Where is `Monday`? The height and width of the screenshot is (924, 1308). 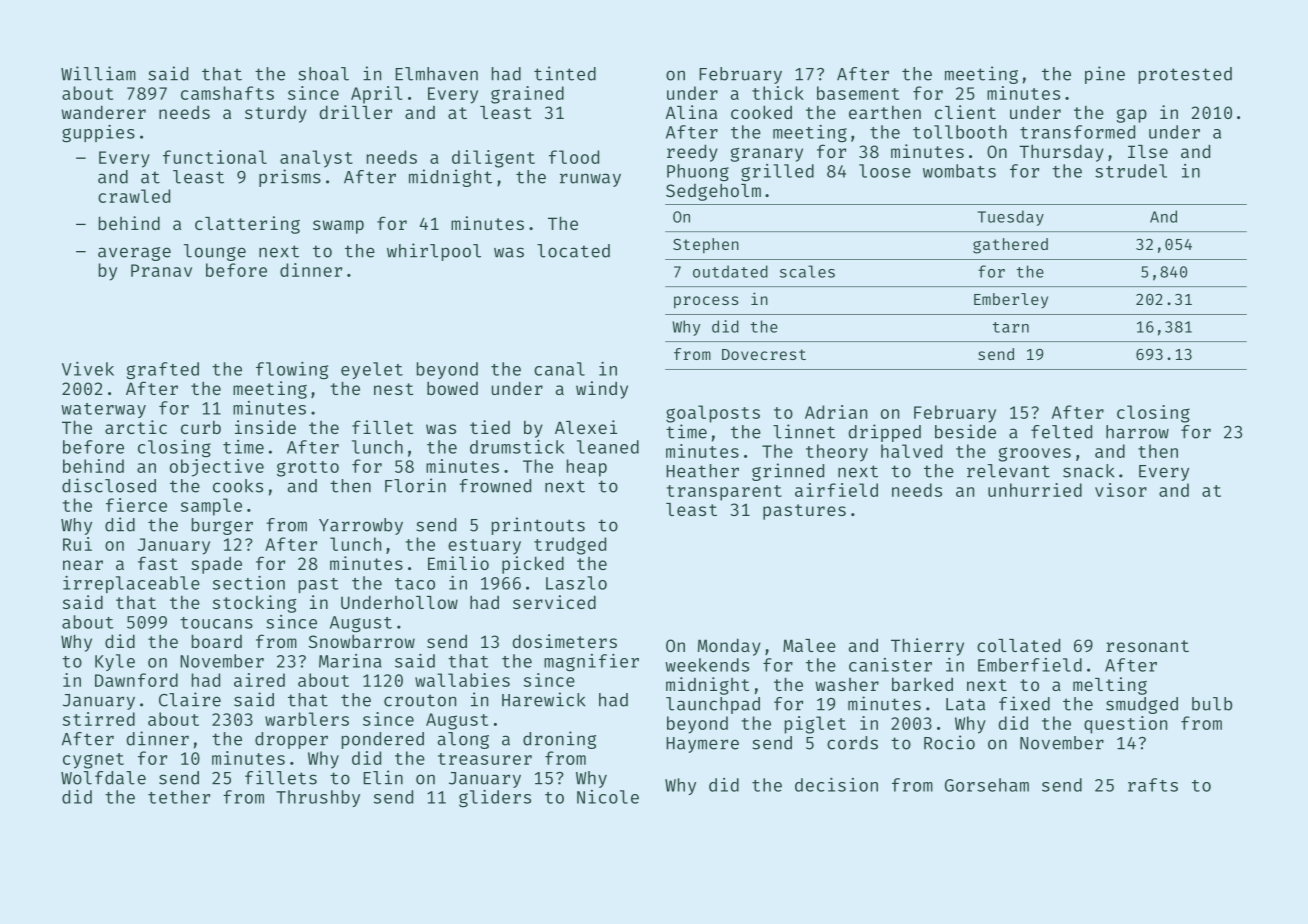
Monday is located at coordinates (729, 647).
